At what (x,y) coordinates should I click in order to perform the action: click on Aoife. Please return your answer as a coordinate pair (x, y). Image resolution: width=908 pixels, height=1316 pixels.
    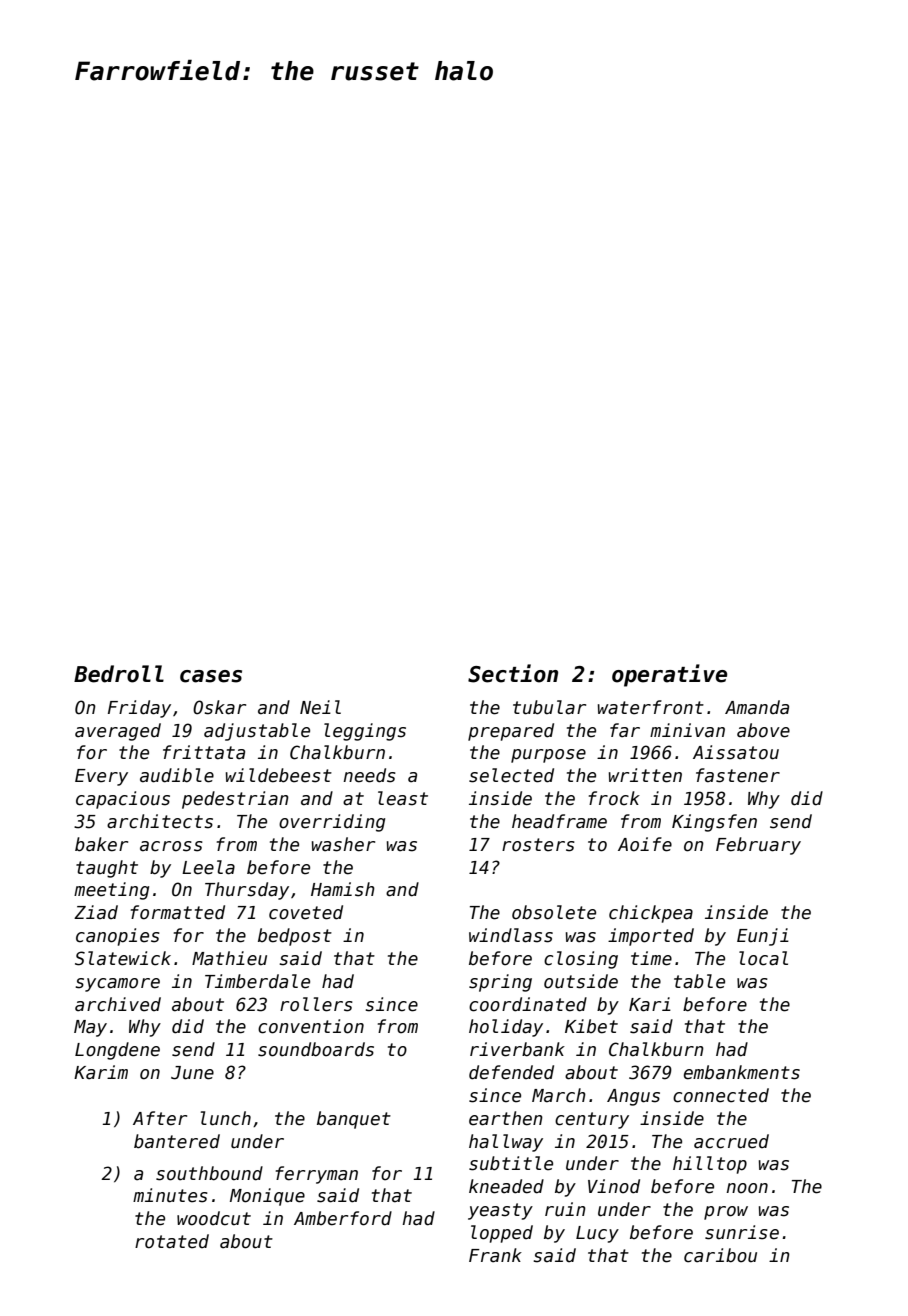
    Looking at the image, I should click on (645, 844).
